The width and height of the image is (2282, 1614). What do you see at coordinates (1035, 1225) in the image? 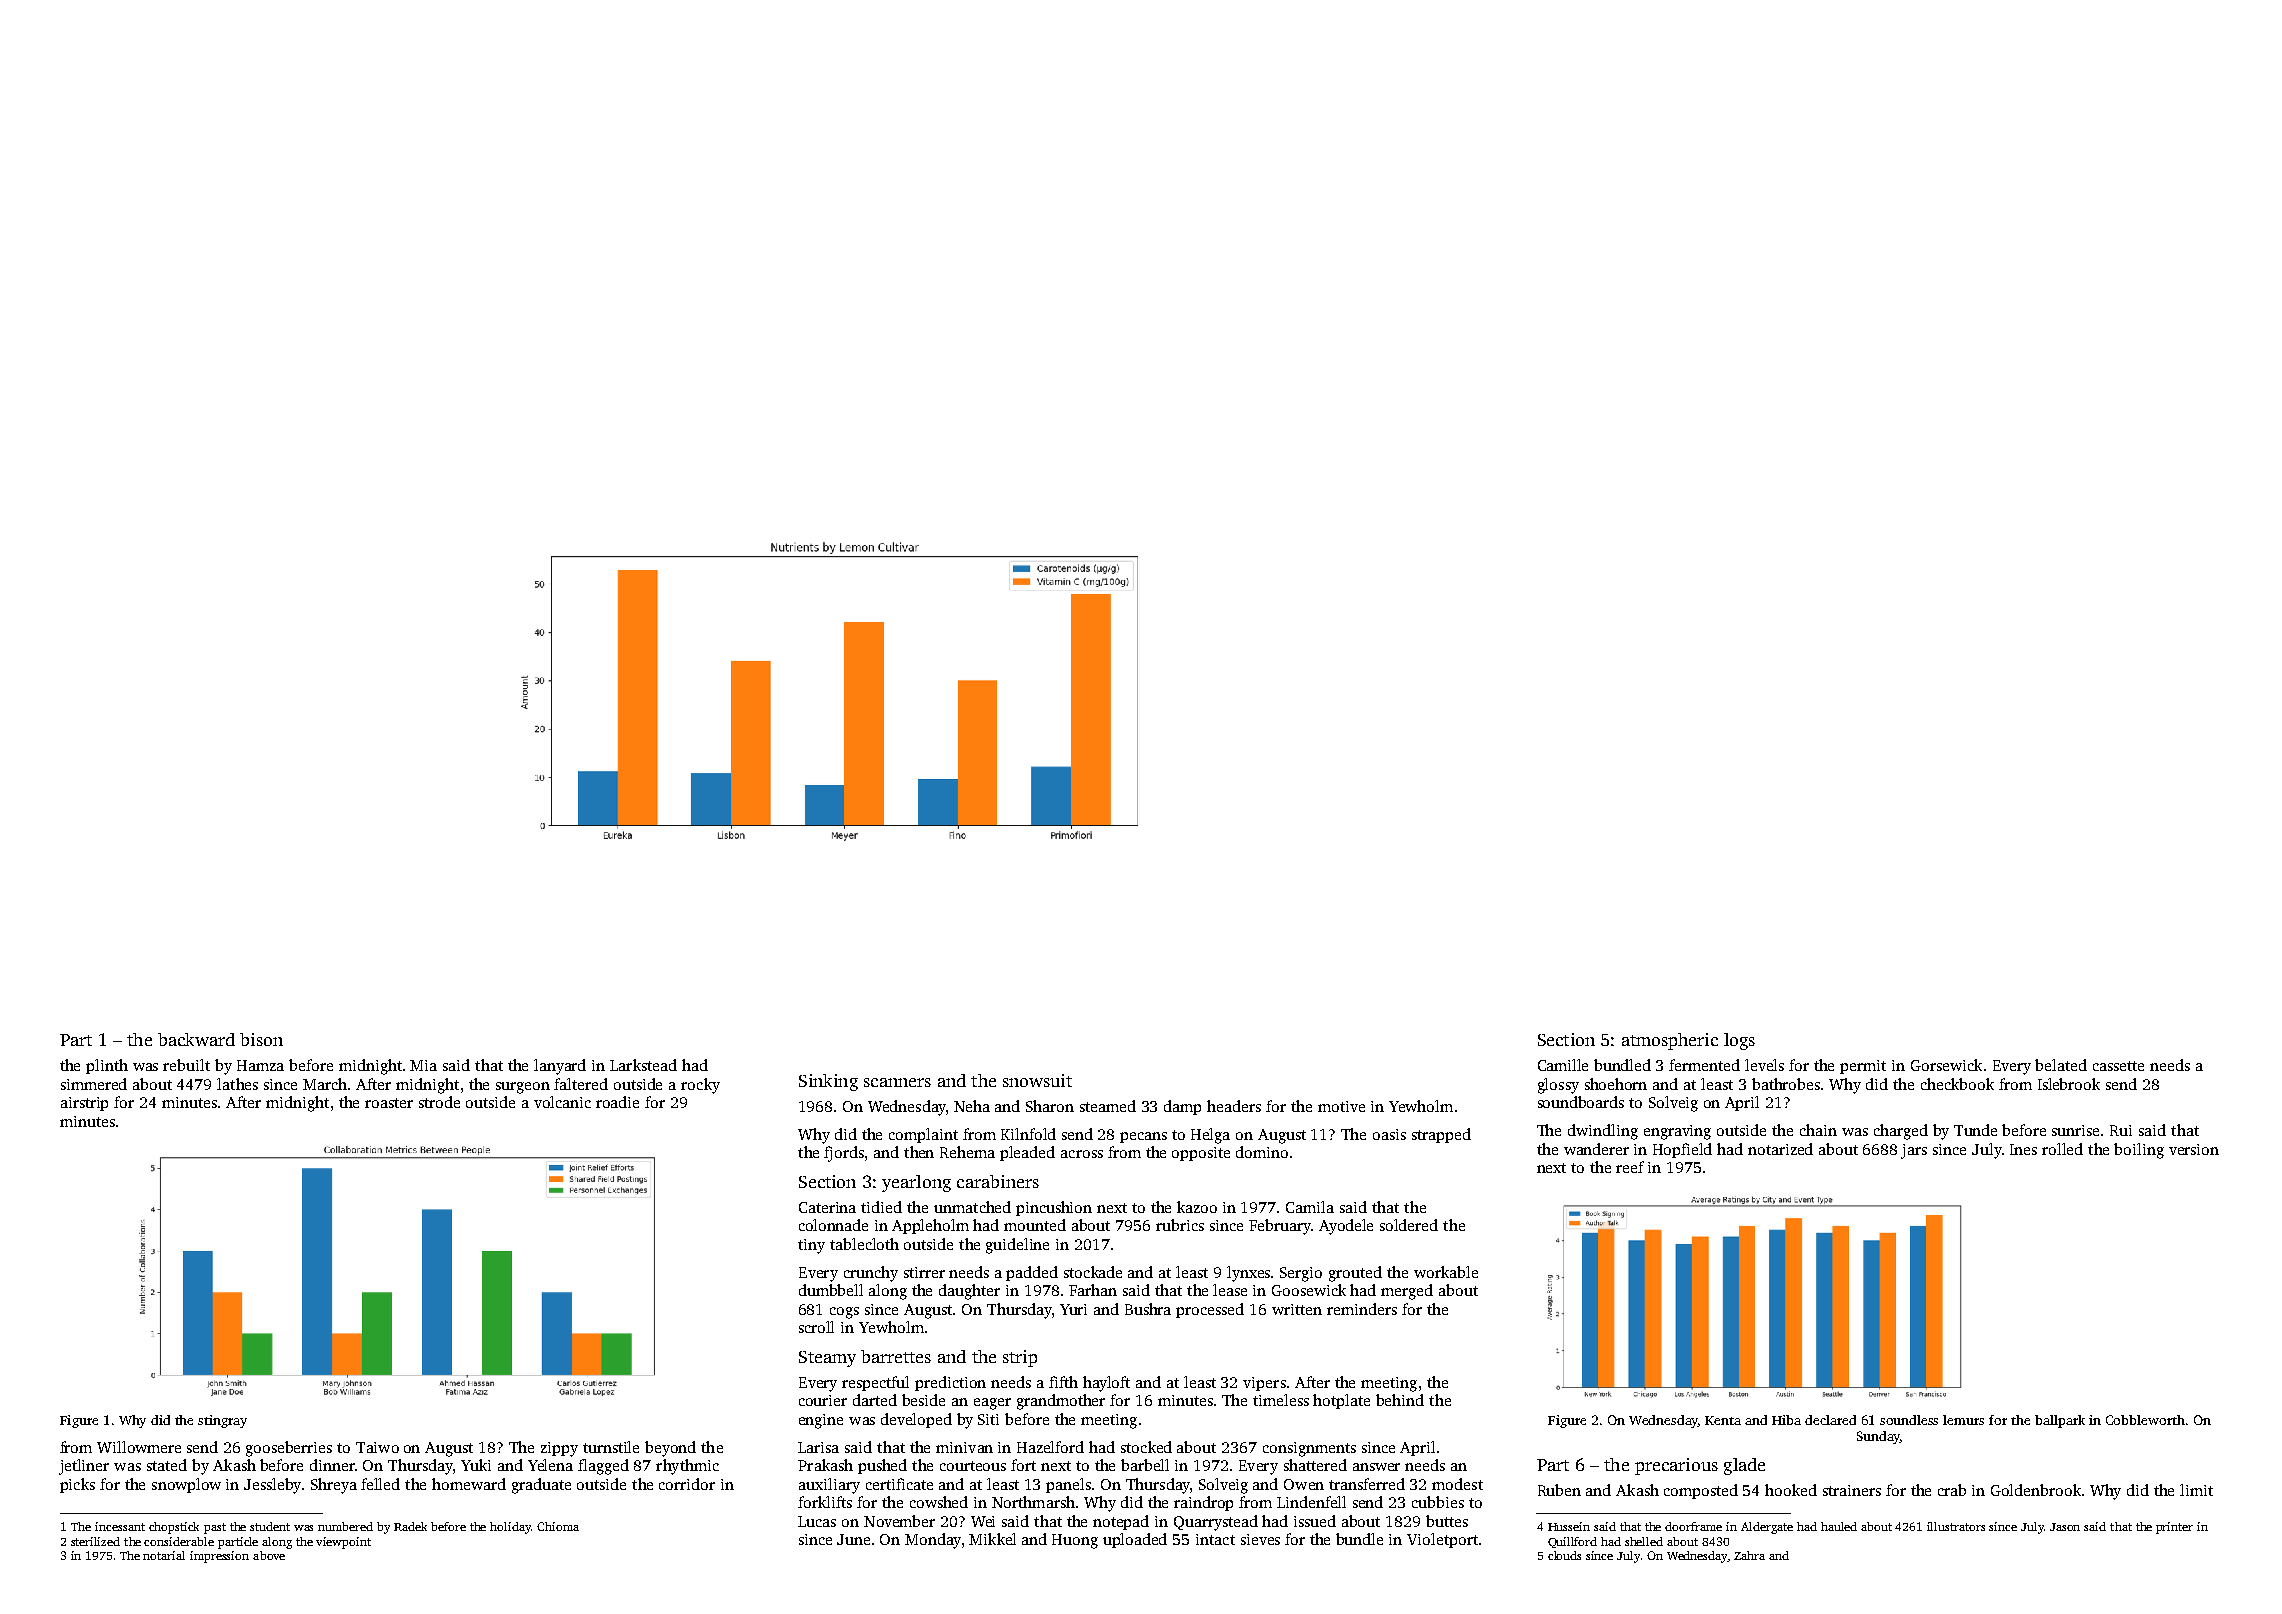
I see `mounted` at bounding box center [1035, 1225].
